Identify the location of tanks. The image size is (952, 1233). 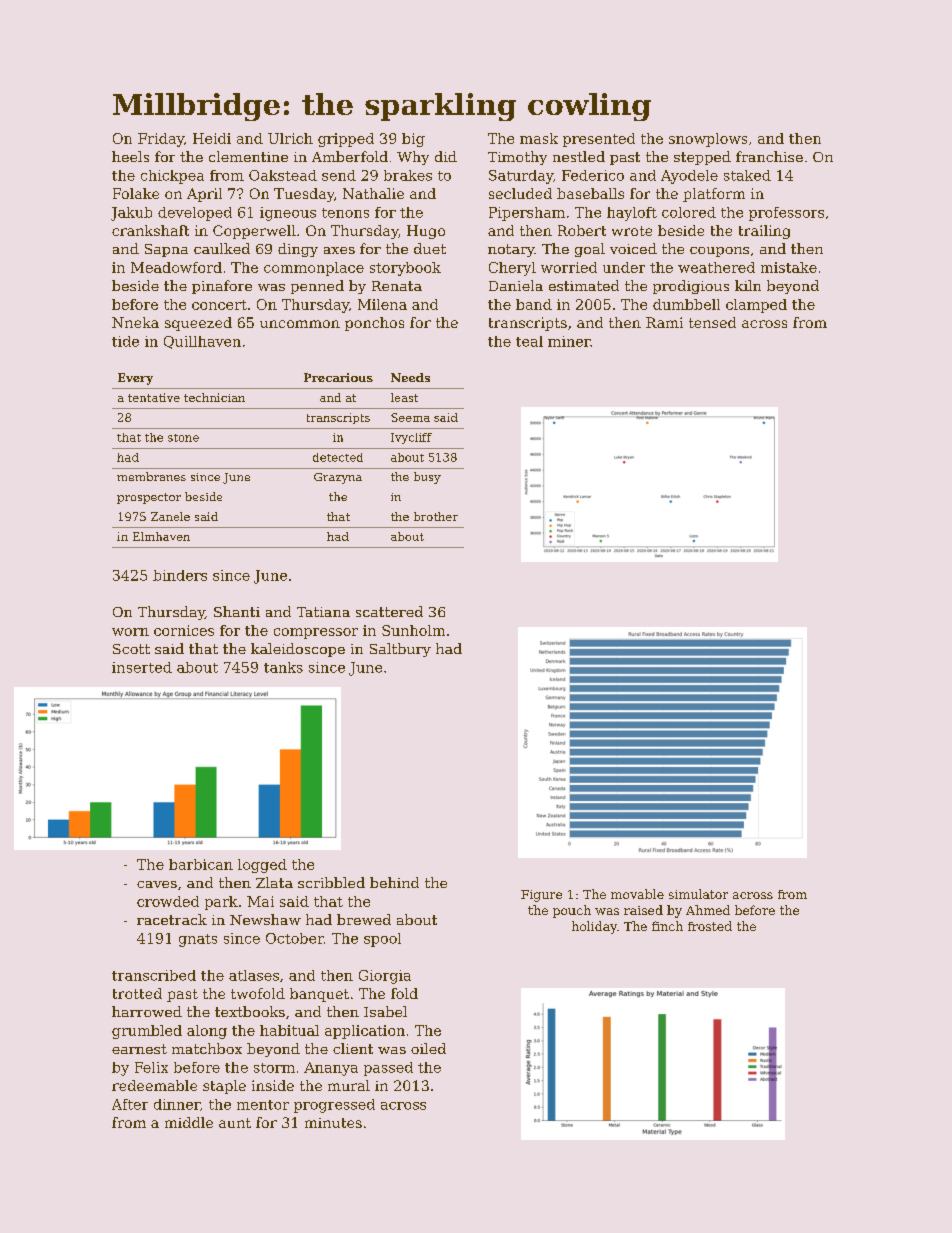
(283, 667).
